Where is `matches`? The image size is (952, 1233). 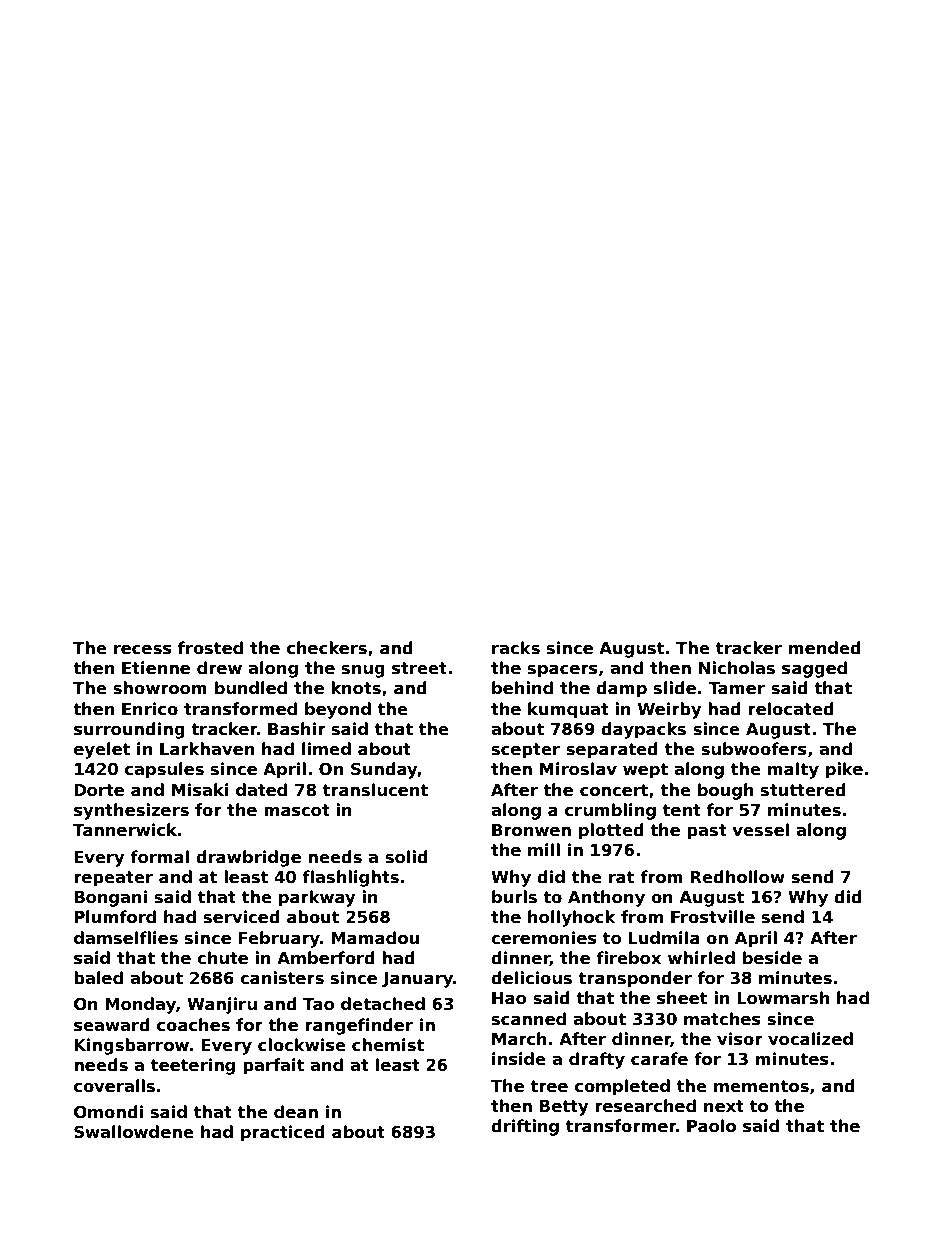
matches is located at coordinates (722, 1019).
